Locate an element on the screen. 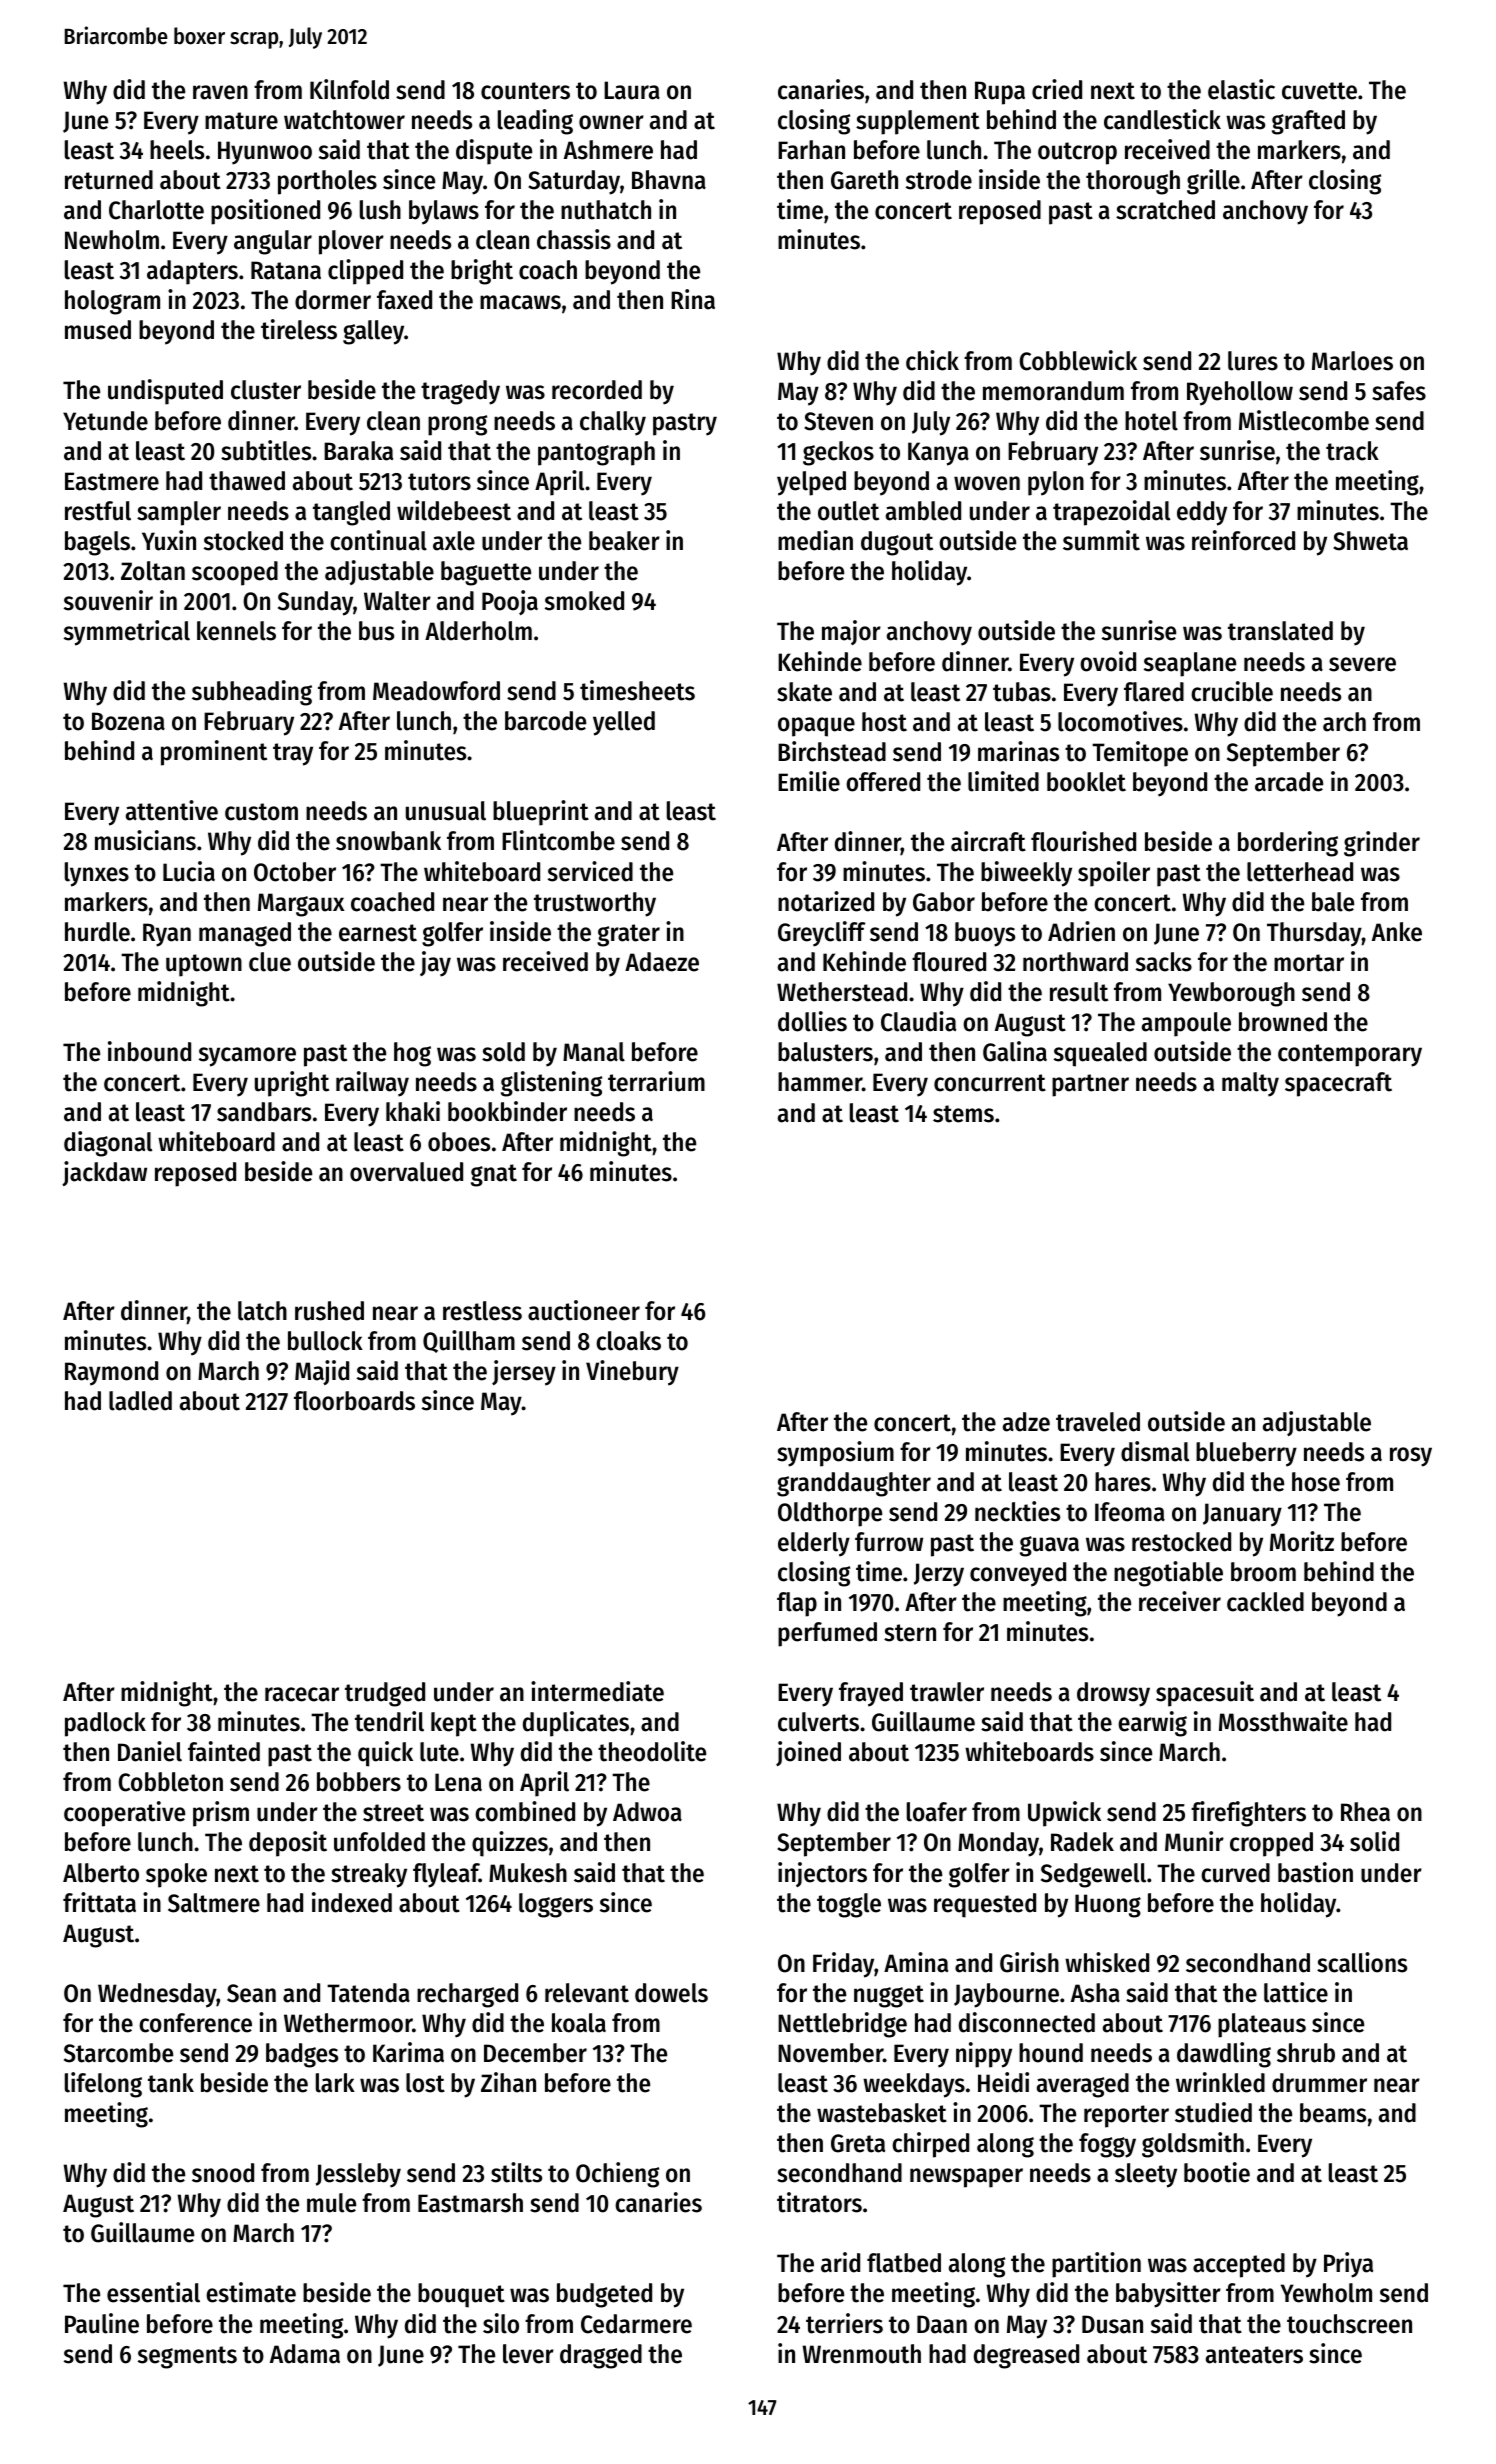 This screenshot has width=1496, height=2464. Pauline is located at coordinates (102, 2323).
